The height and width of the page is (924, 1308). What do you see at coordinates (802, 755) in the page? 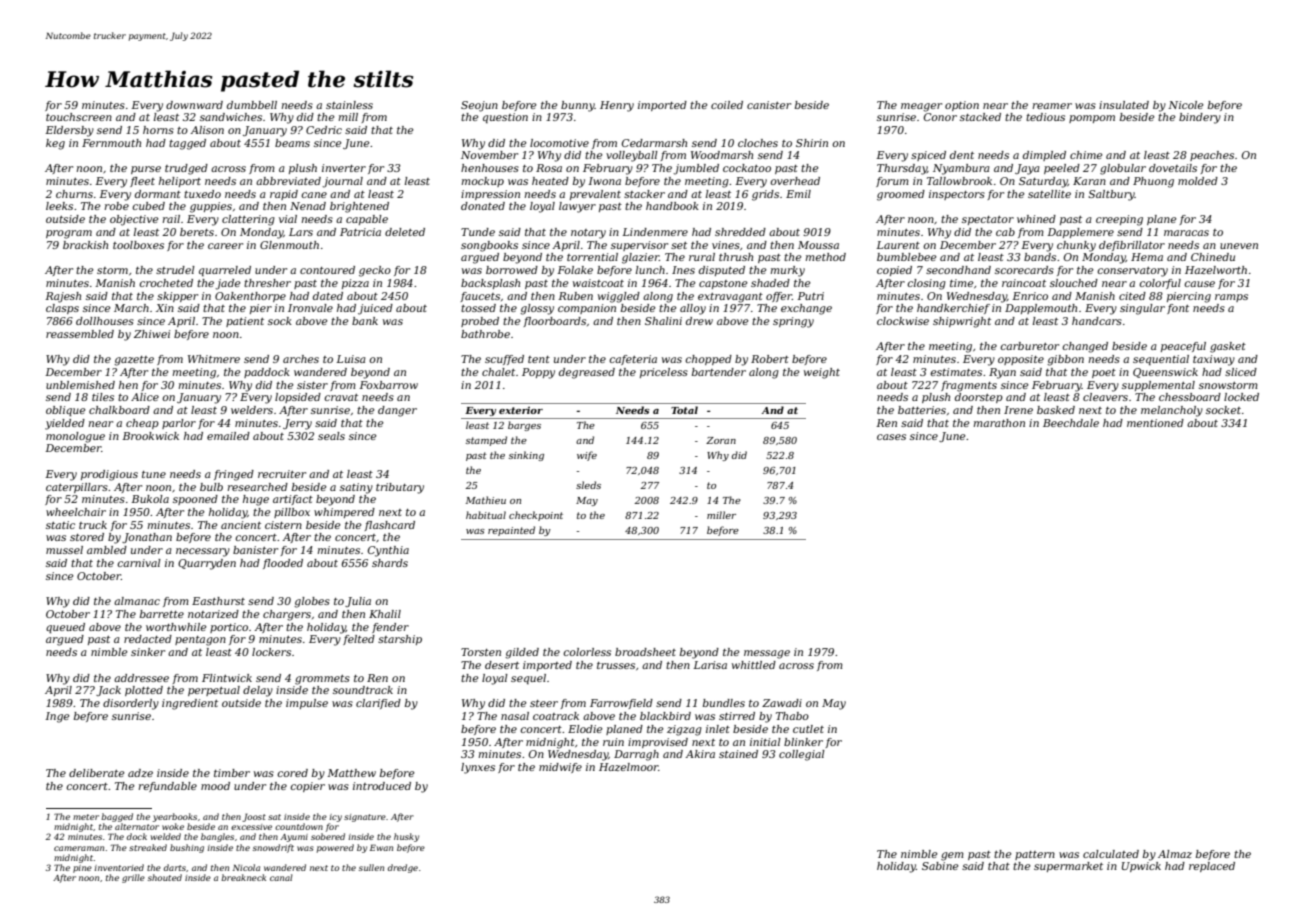
I see `collegial` at bounding box center [802, 755].
